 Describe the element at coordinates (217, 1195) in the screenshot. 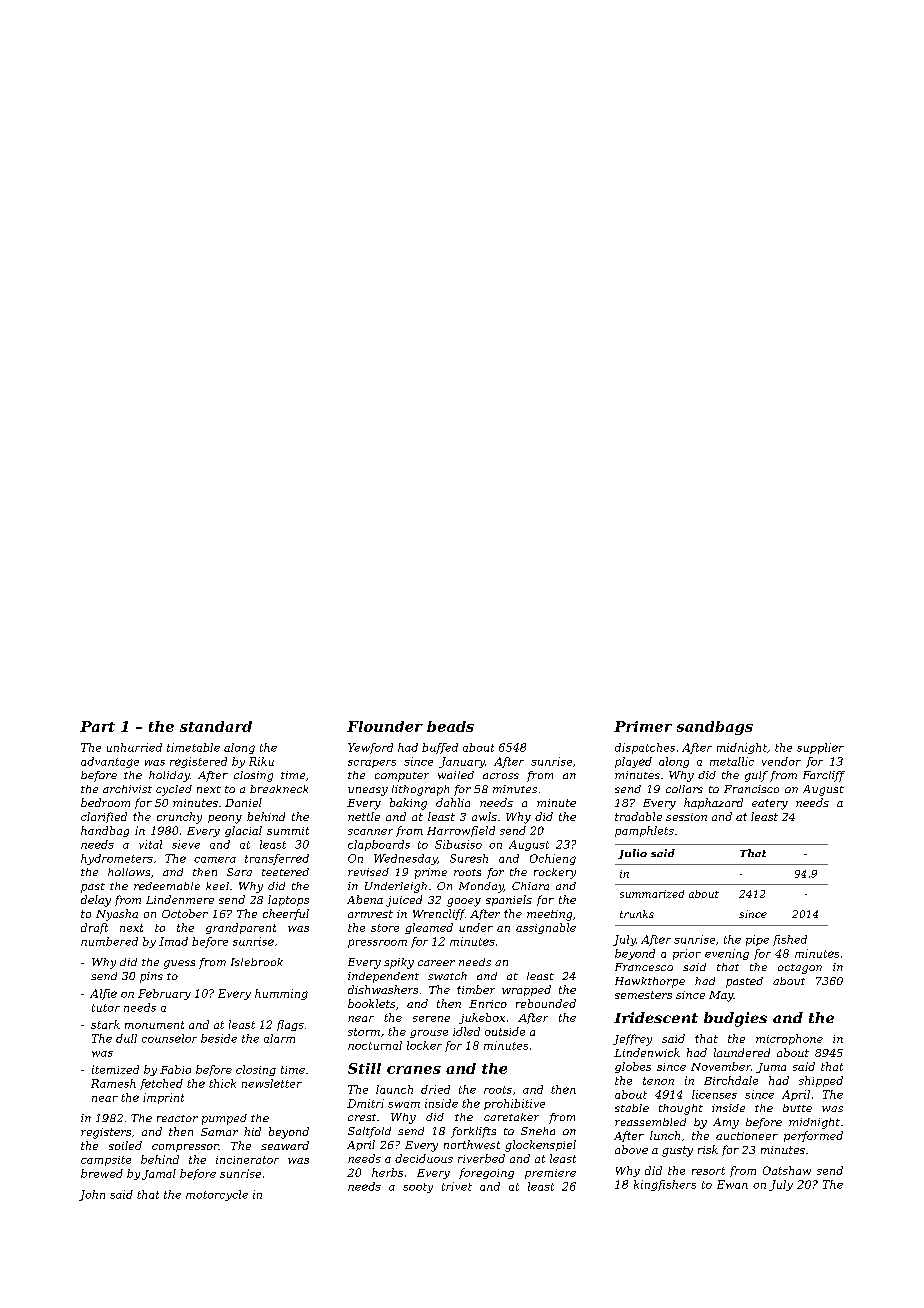

I see `motorcycle` at that location.
